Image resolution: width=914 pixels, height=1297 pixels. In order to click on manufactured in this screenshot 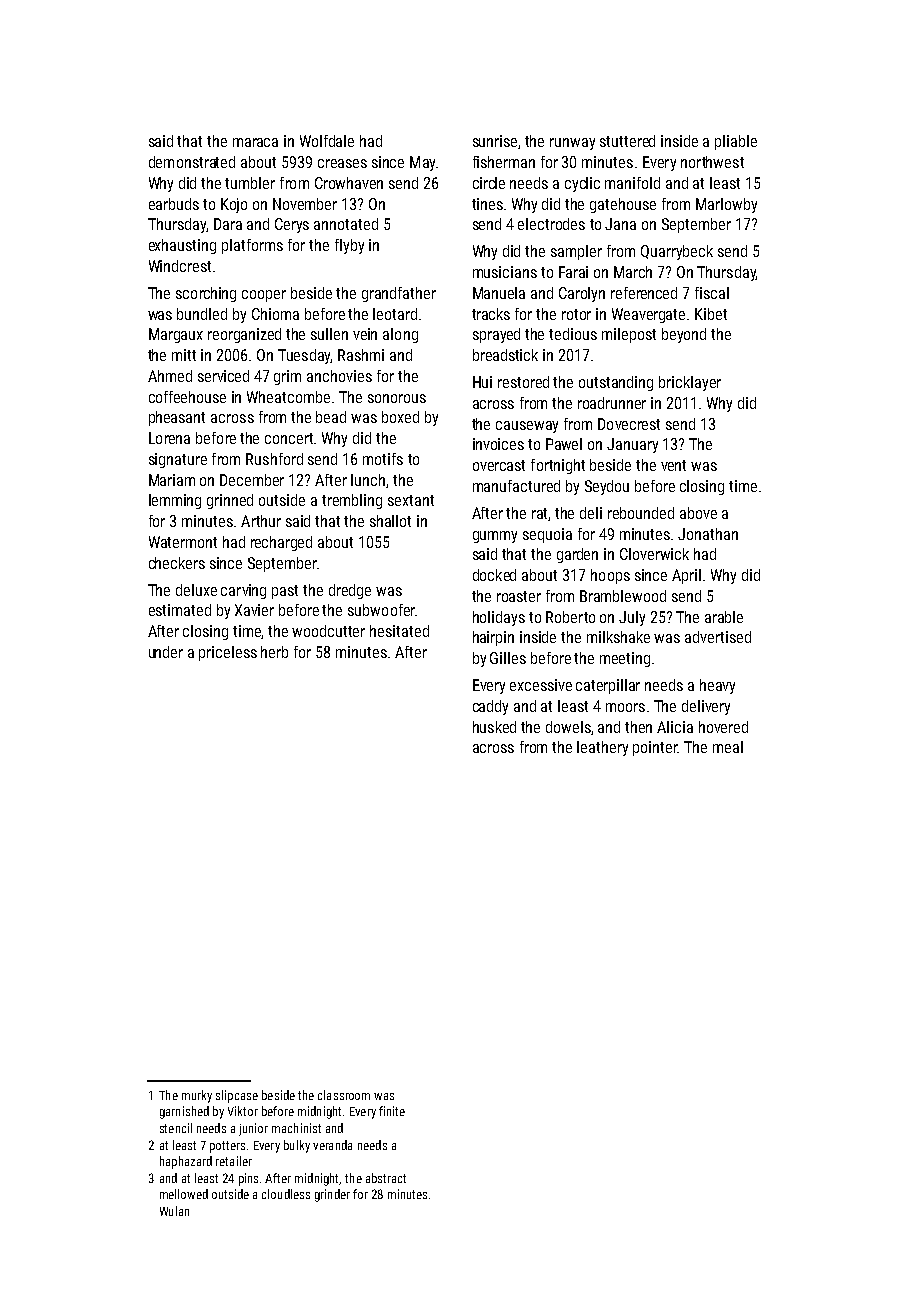, I will do `click(516, 486)`.
